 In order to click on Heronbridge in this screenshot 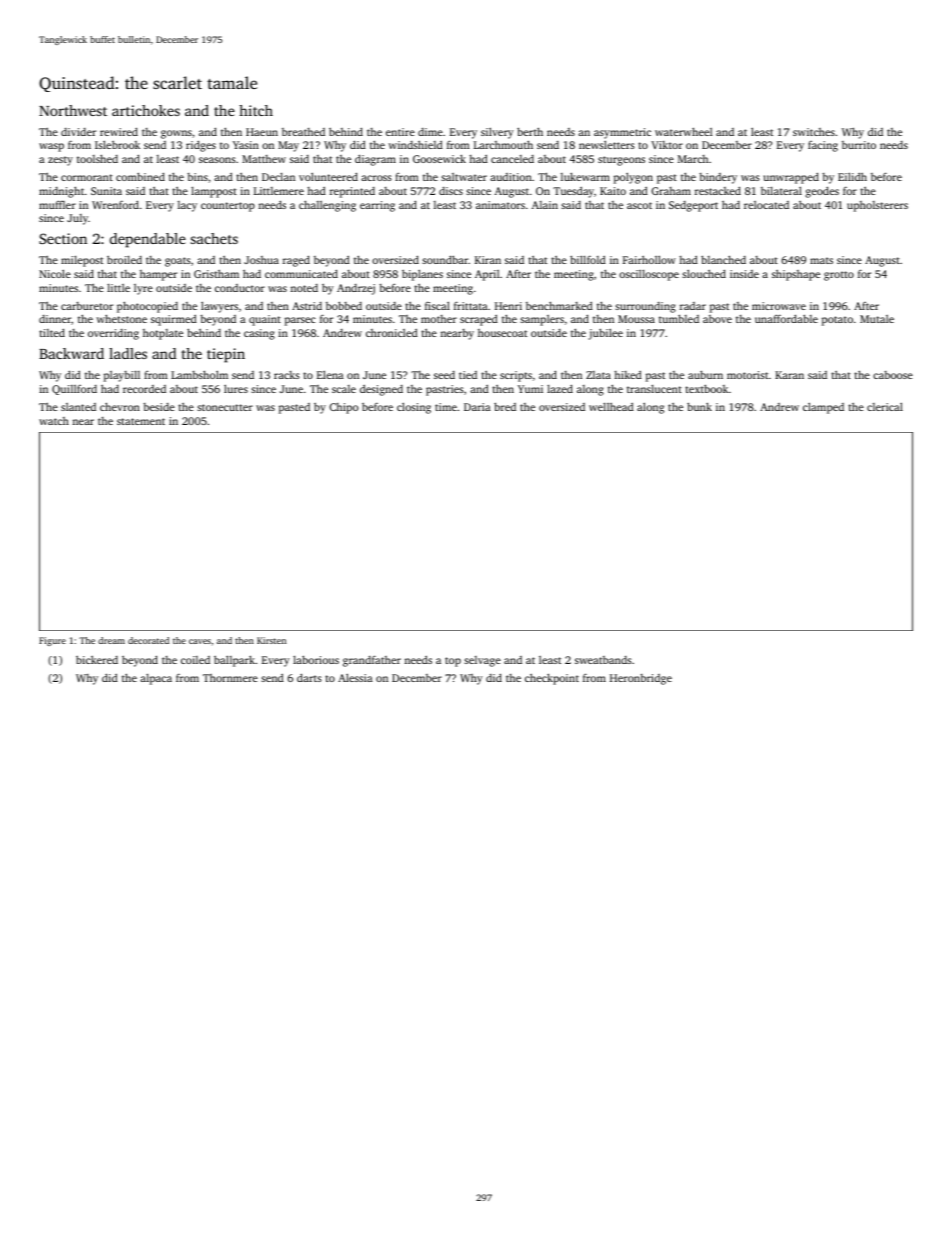, I will do `click(641, 679)`.
